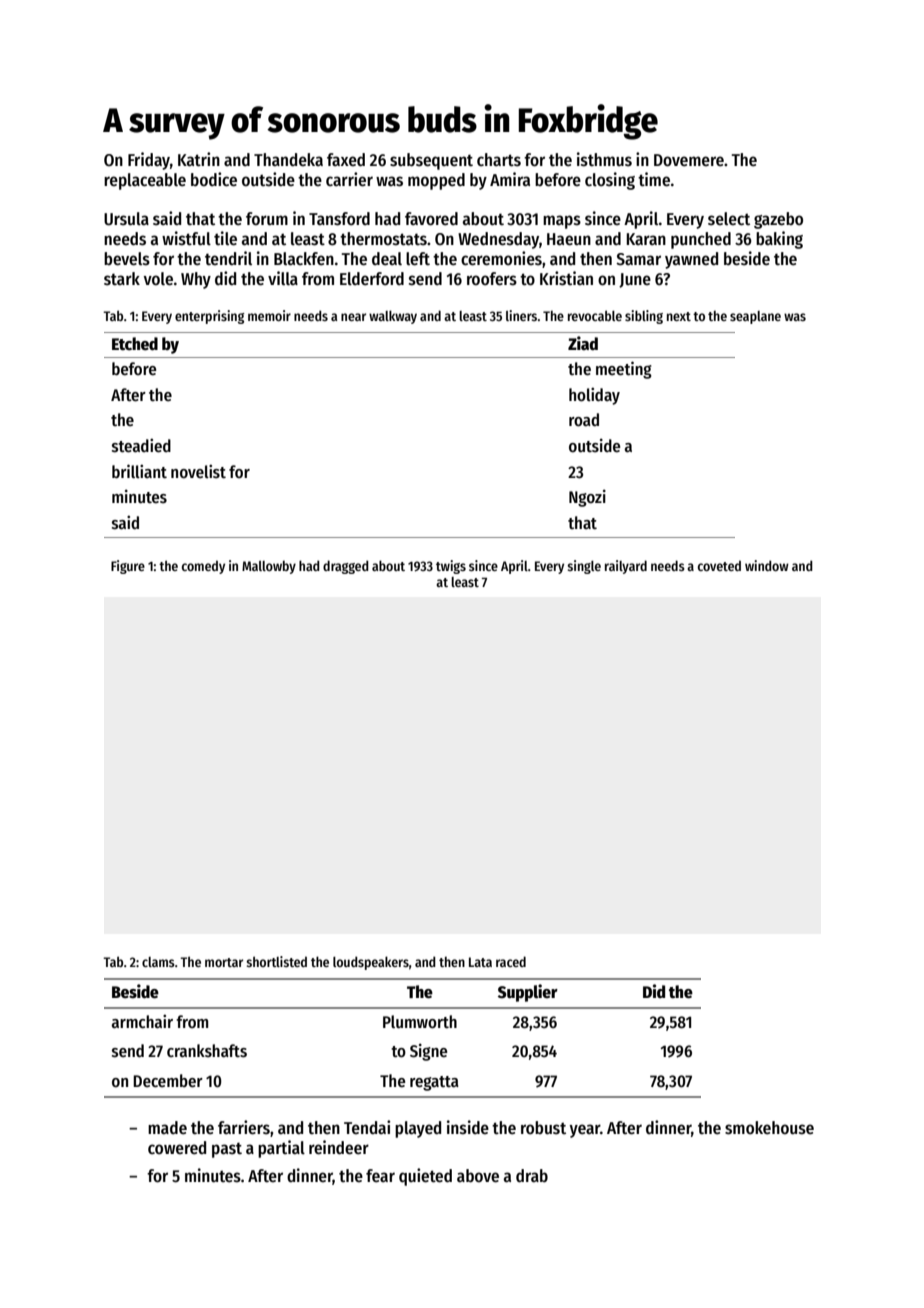 The image size is (924, 1308). I want to click on railyard, so click(626, 567).
